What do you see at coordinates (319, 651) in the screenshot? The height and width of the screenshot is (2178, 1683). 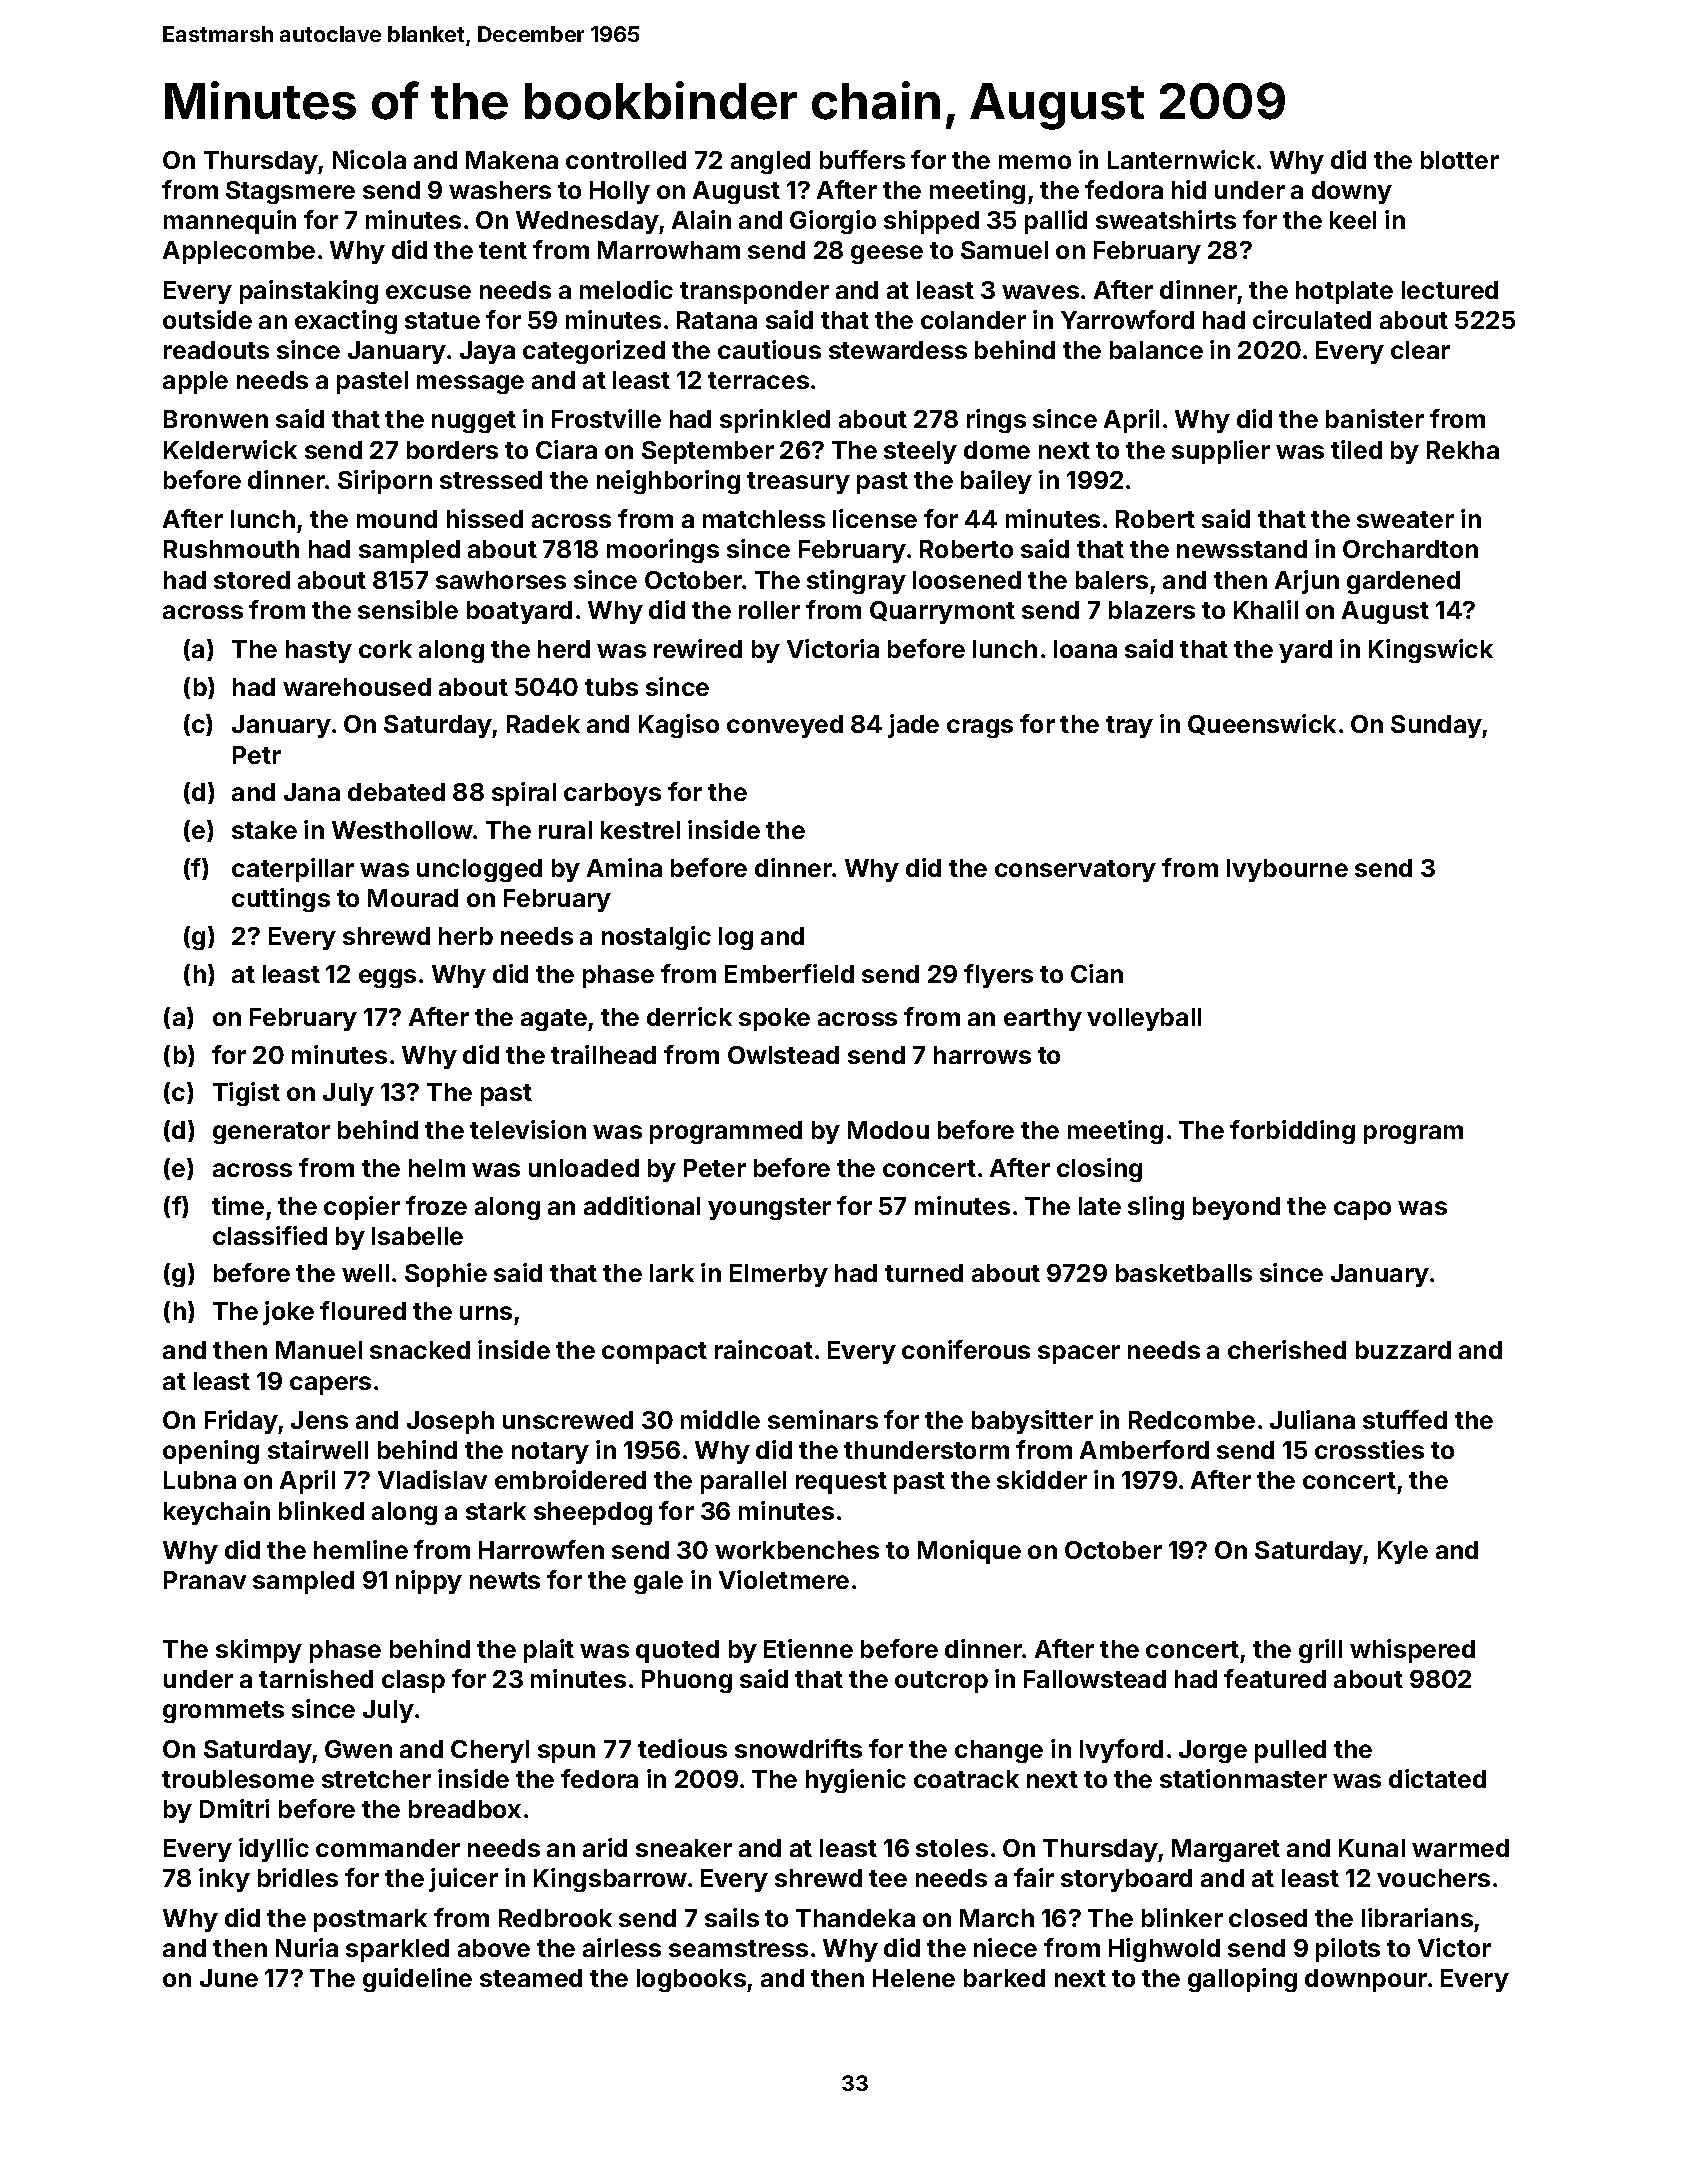 I see `hasty` at bounding box center [319, 651].
